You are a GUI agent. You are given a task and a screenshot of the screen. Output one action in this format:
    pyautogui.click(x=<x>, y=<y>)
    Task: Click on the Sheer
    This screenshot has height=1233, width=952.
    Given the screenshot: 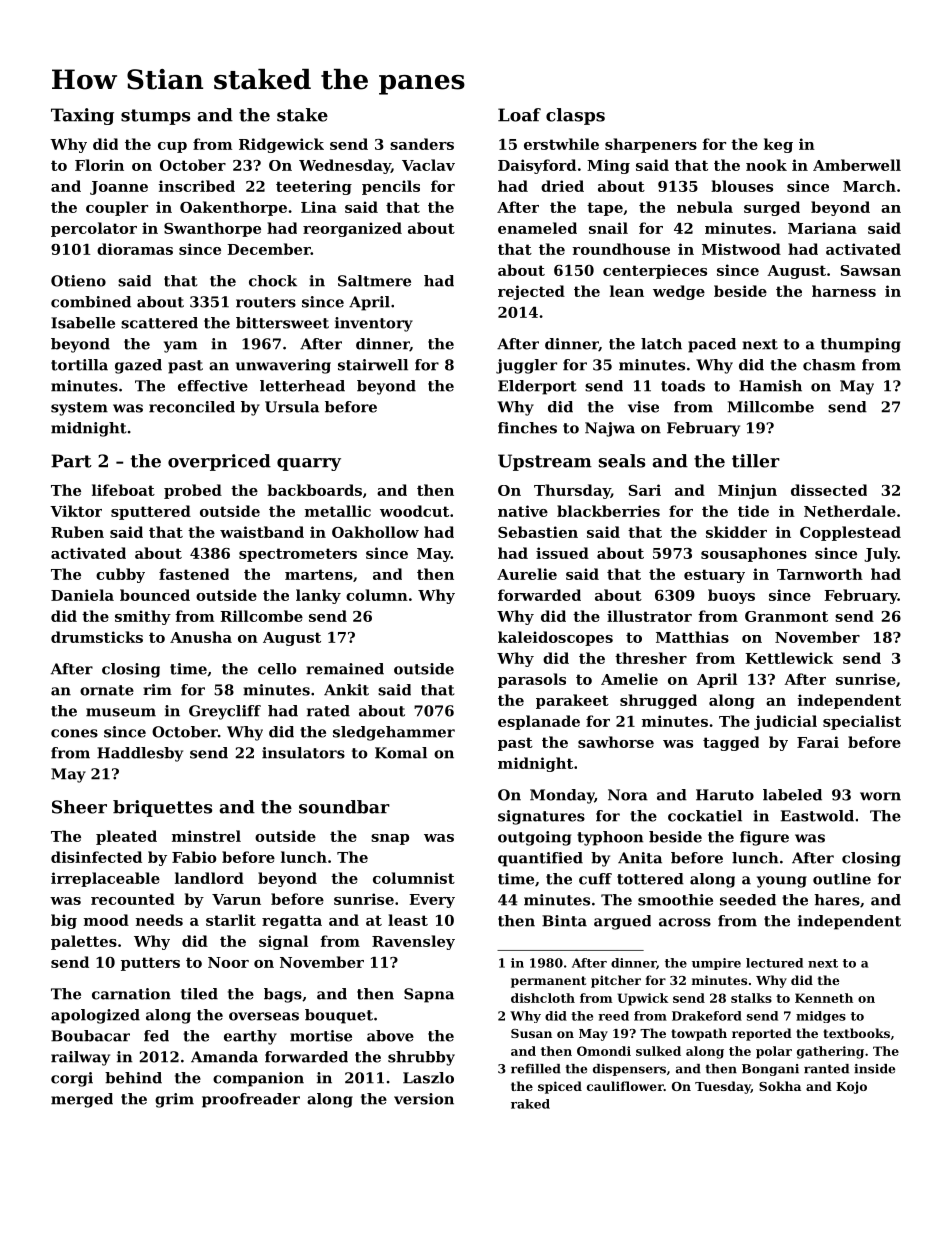 What is the action you would take?
    pyautogui.click(x=79, y=807)
